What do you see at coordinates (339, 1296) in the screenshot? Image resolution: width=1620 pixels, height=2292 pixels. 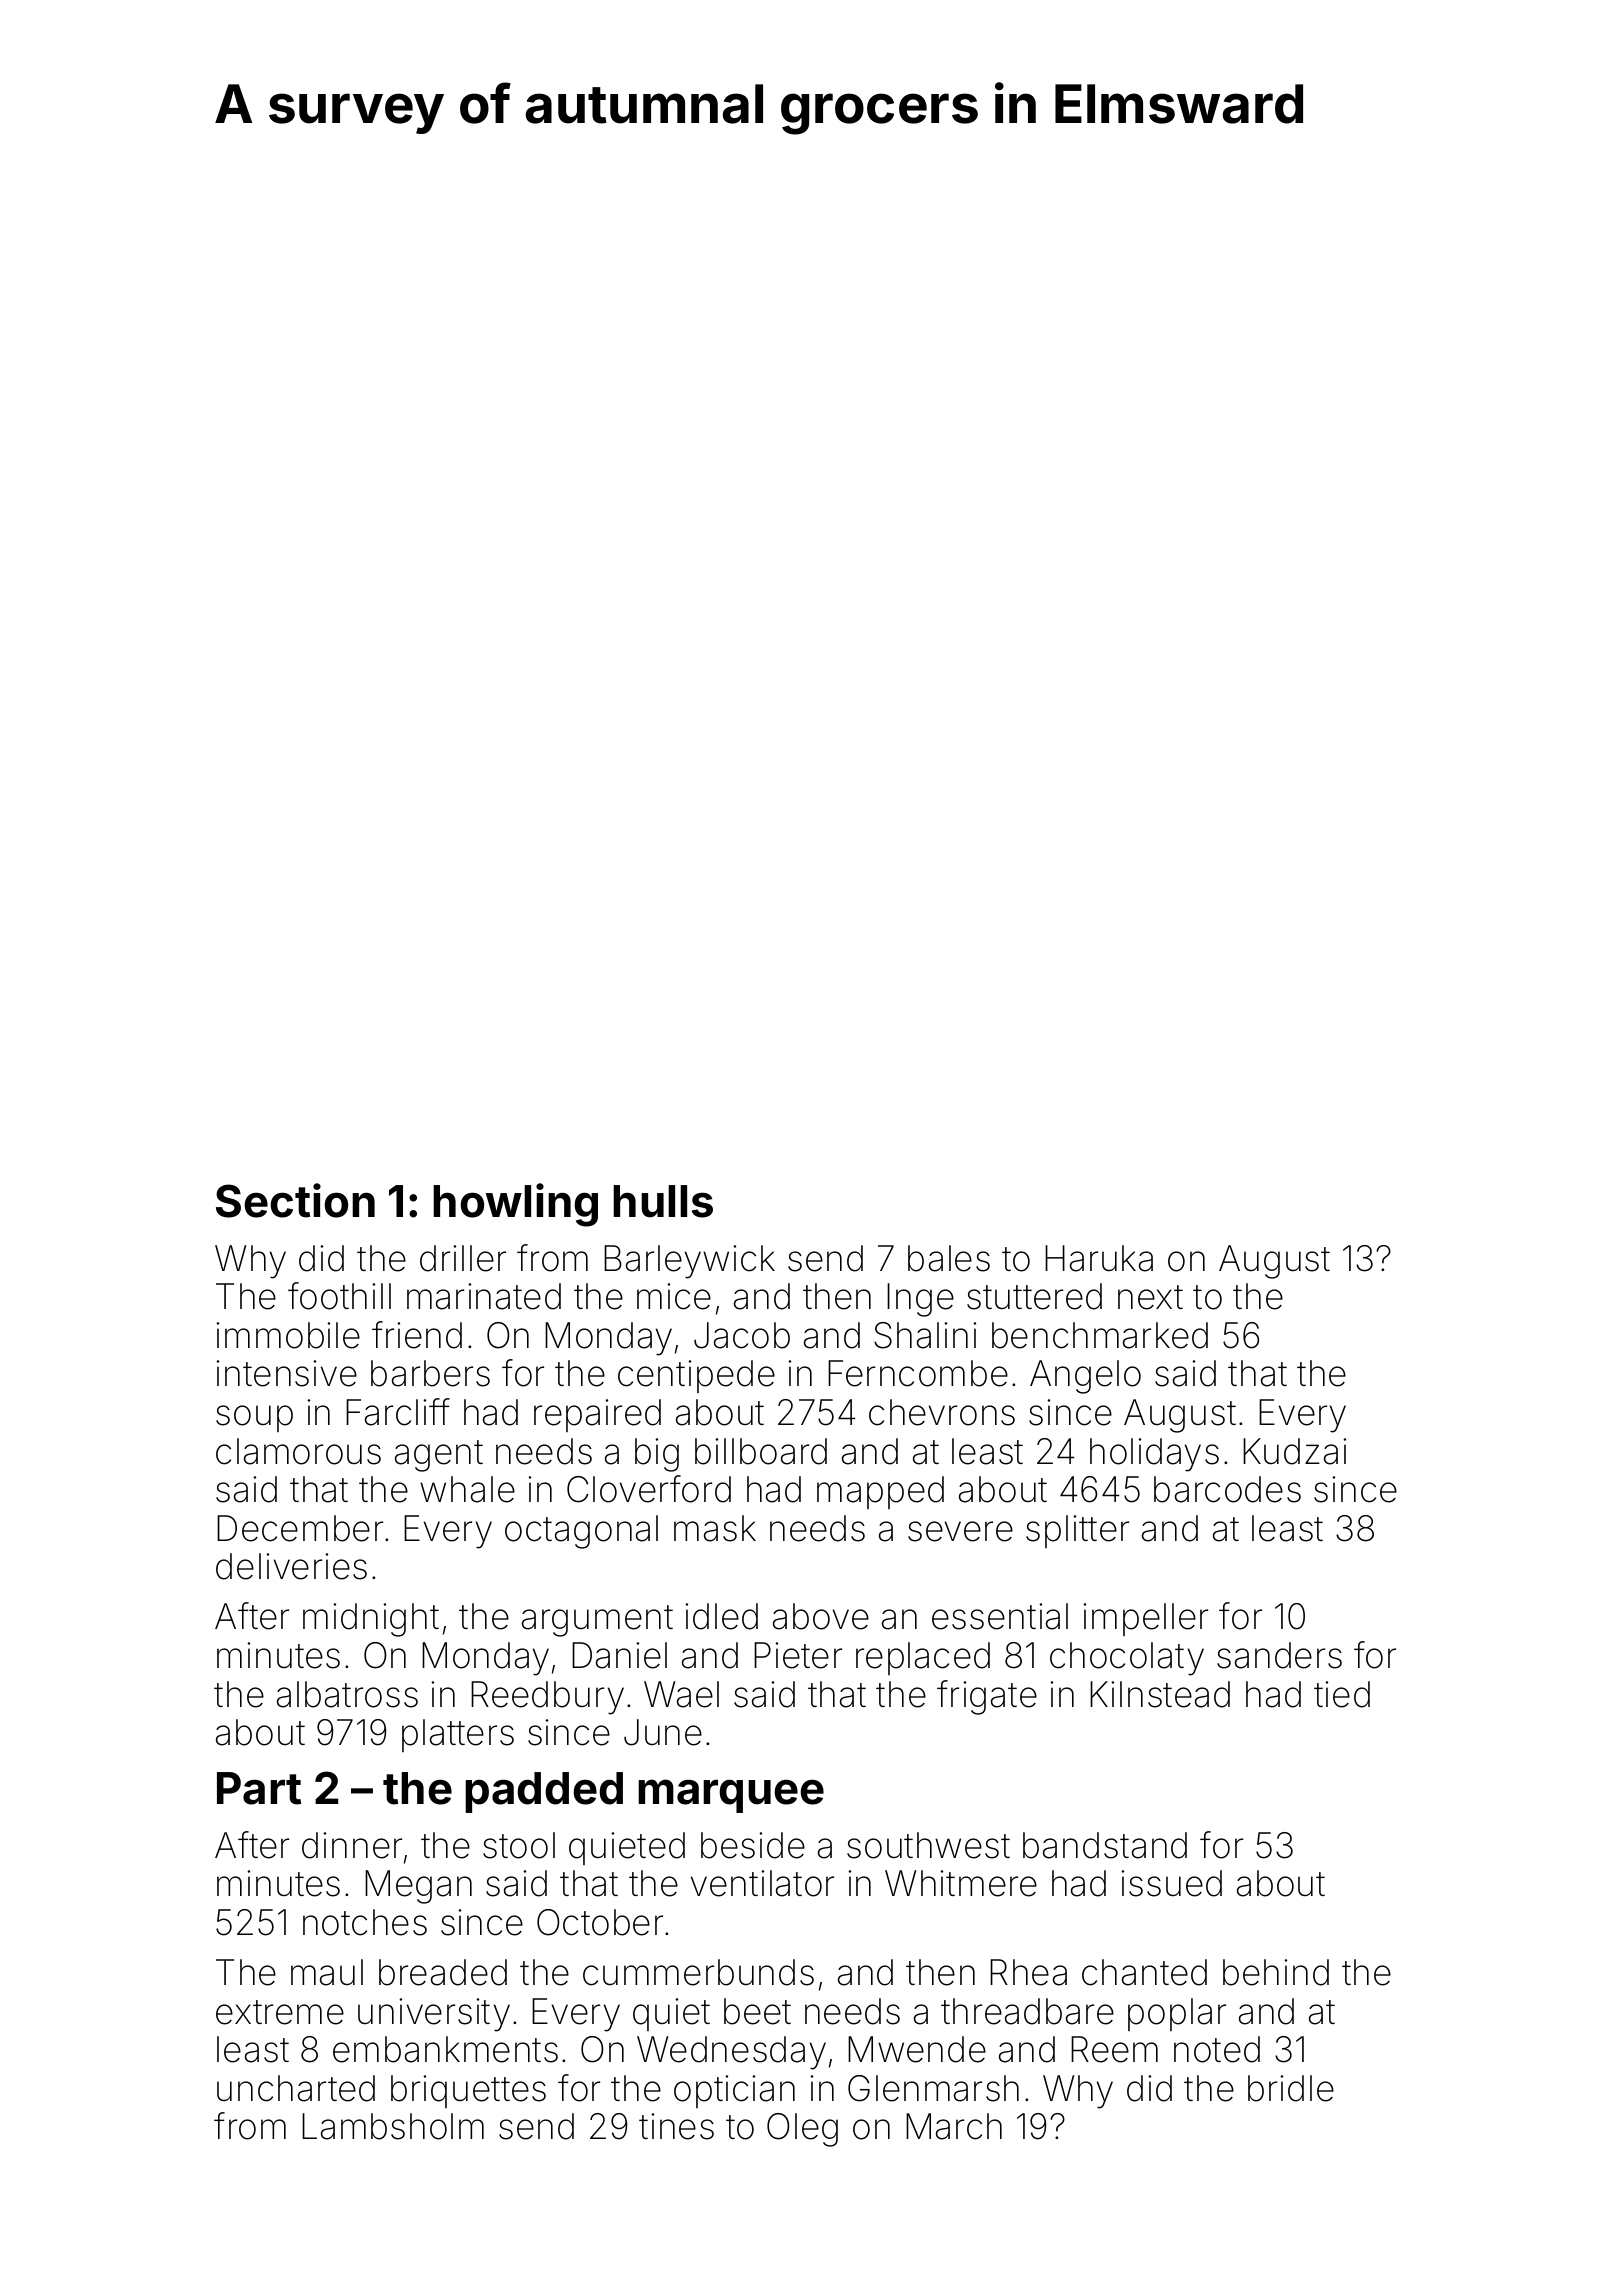 I see `foothill` at bounding box center [339, 1296].
